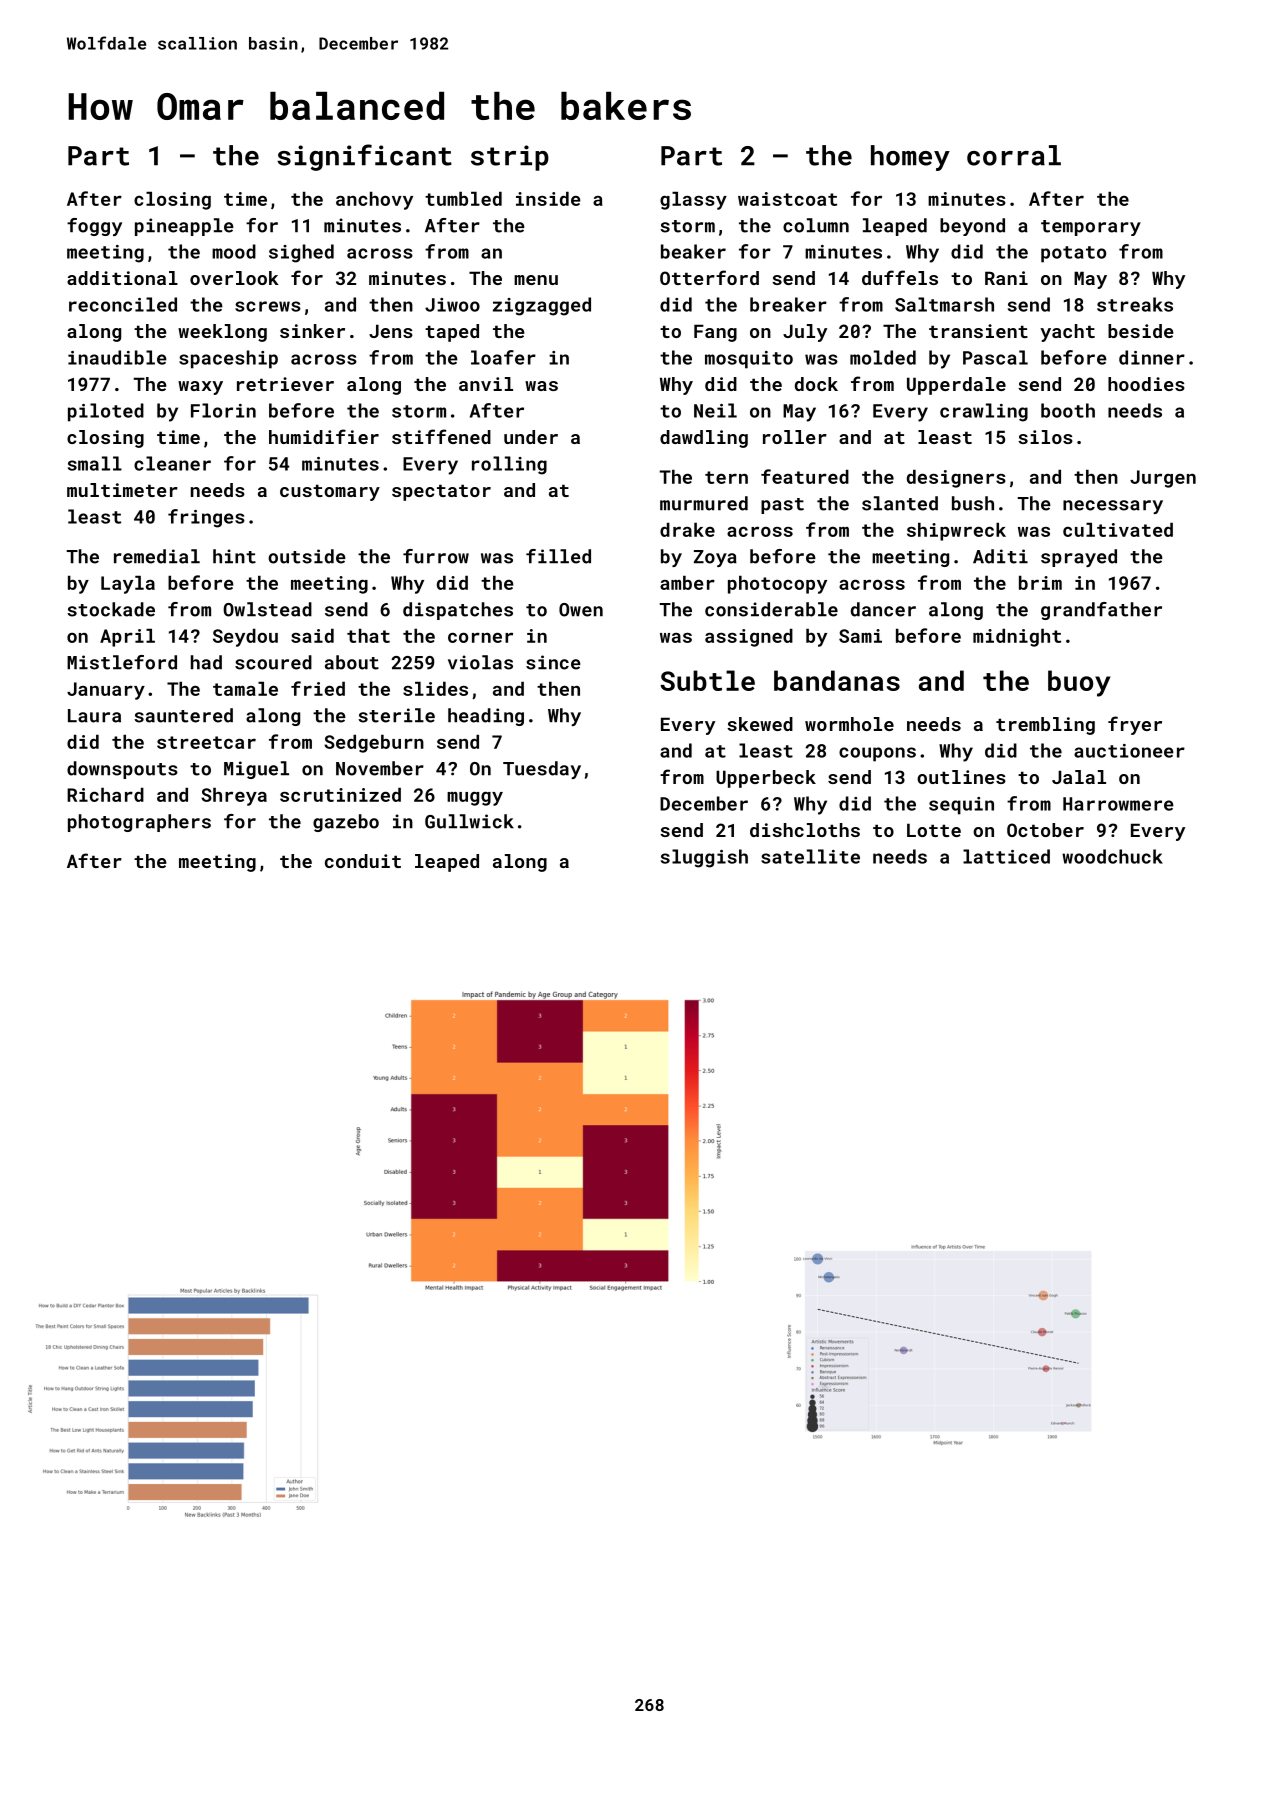  I want to click on fringes, so click(206, 518).
